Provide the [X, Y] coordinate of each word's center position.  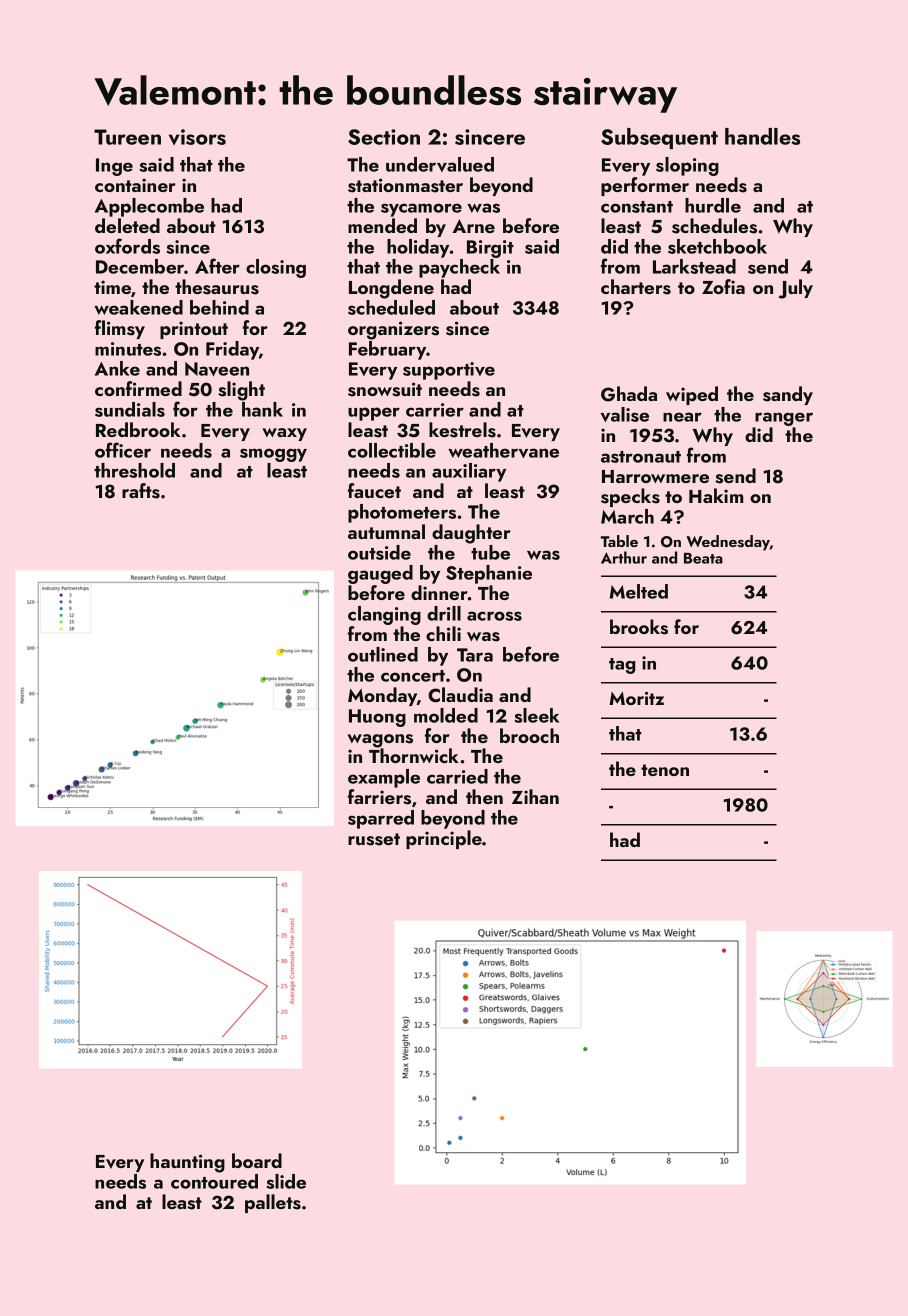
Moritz [636, 698]
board [257, 1160]
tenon [665, 770]
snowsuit [385, 389]
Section [384, 137]
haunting [187, 1163]
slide [286, 1181]
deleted [127, 225]
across [494, 616]
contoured [214, 1181]
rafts [141, 491]
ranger [784, 419]
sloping [687, 166]
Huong [377, 718]
